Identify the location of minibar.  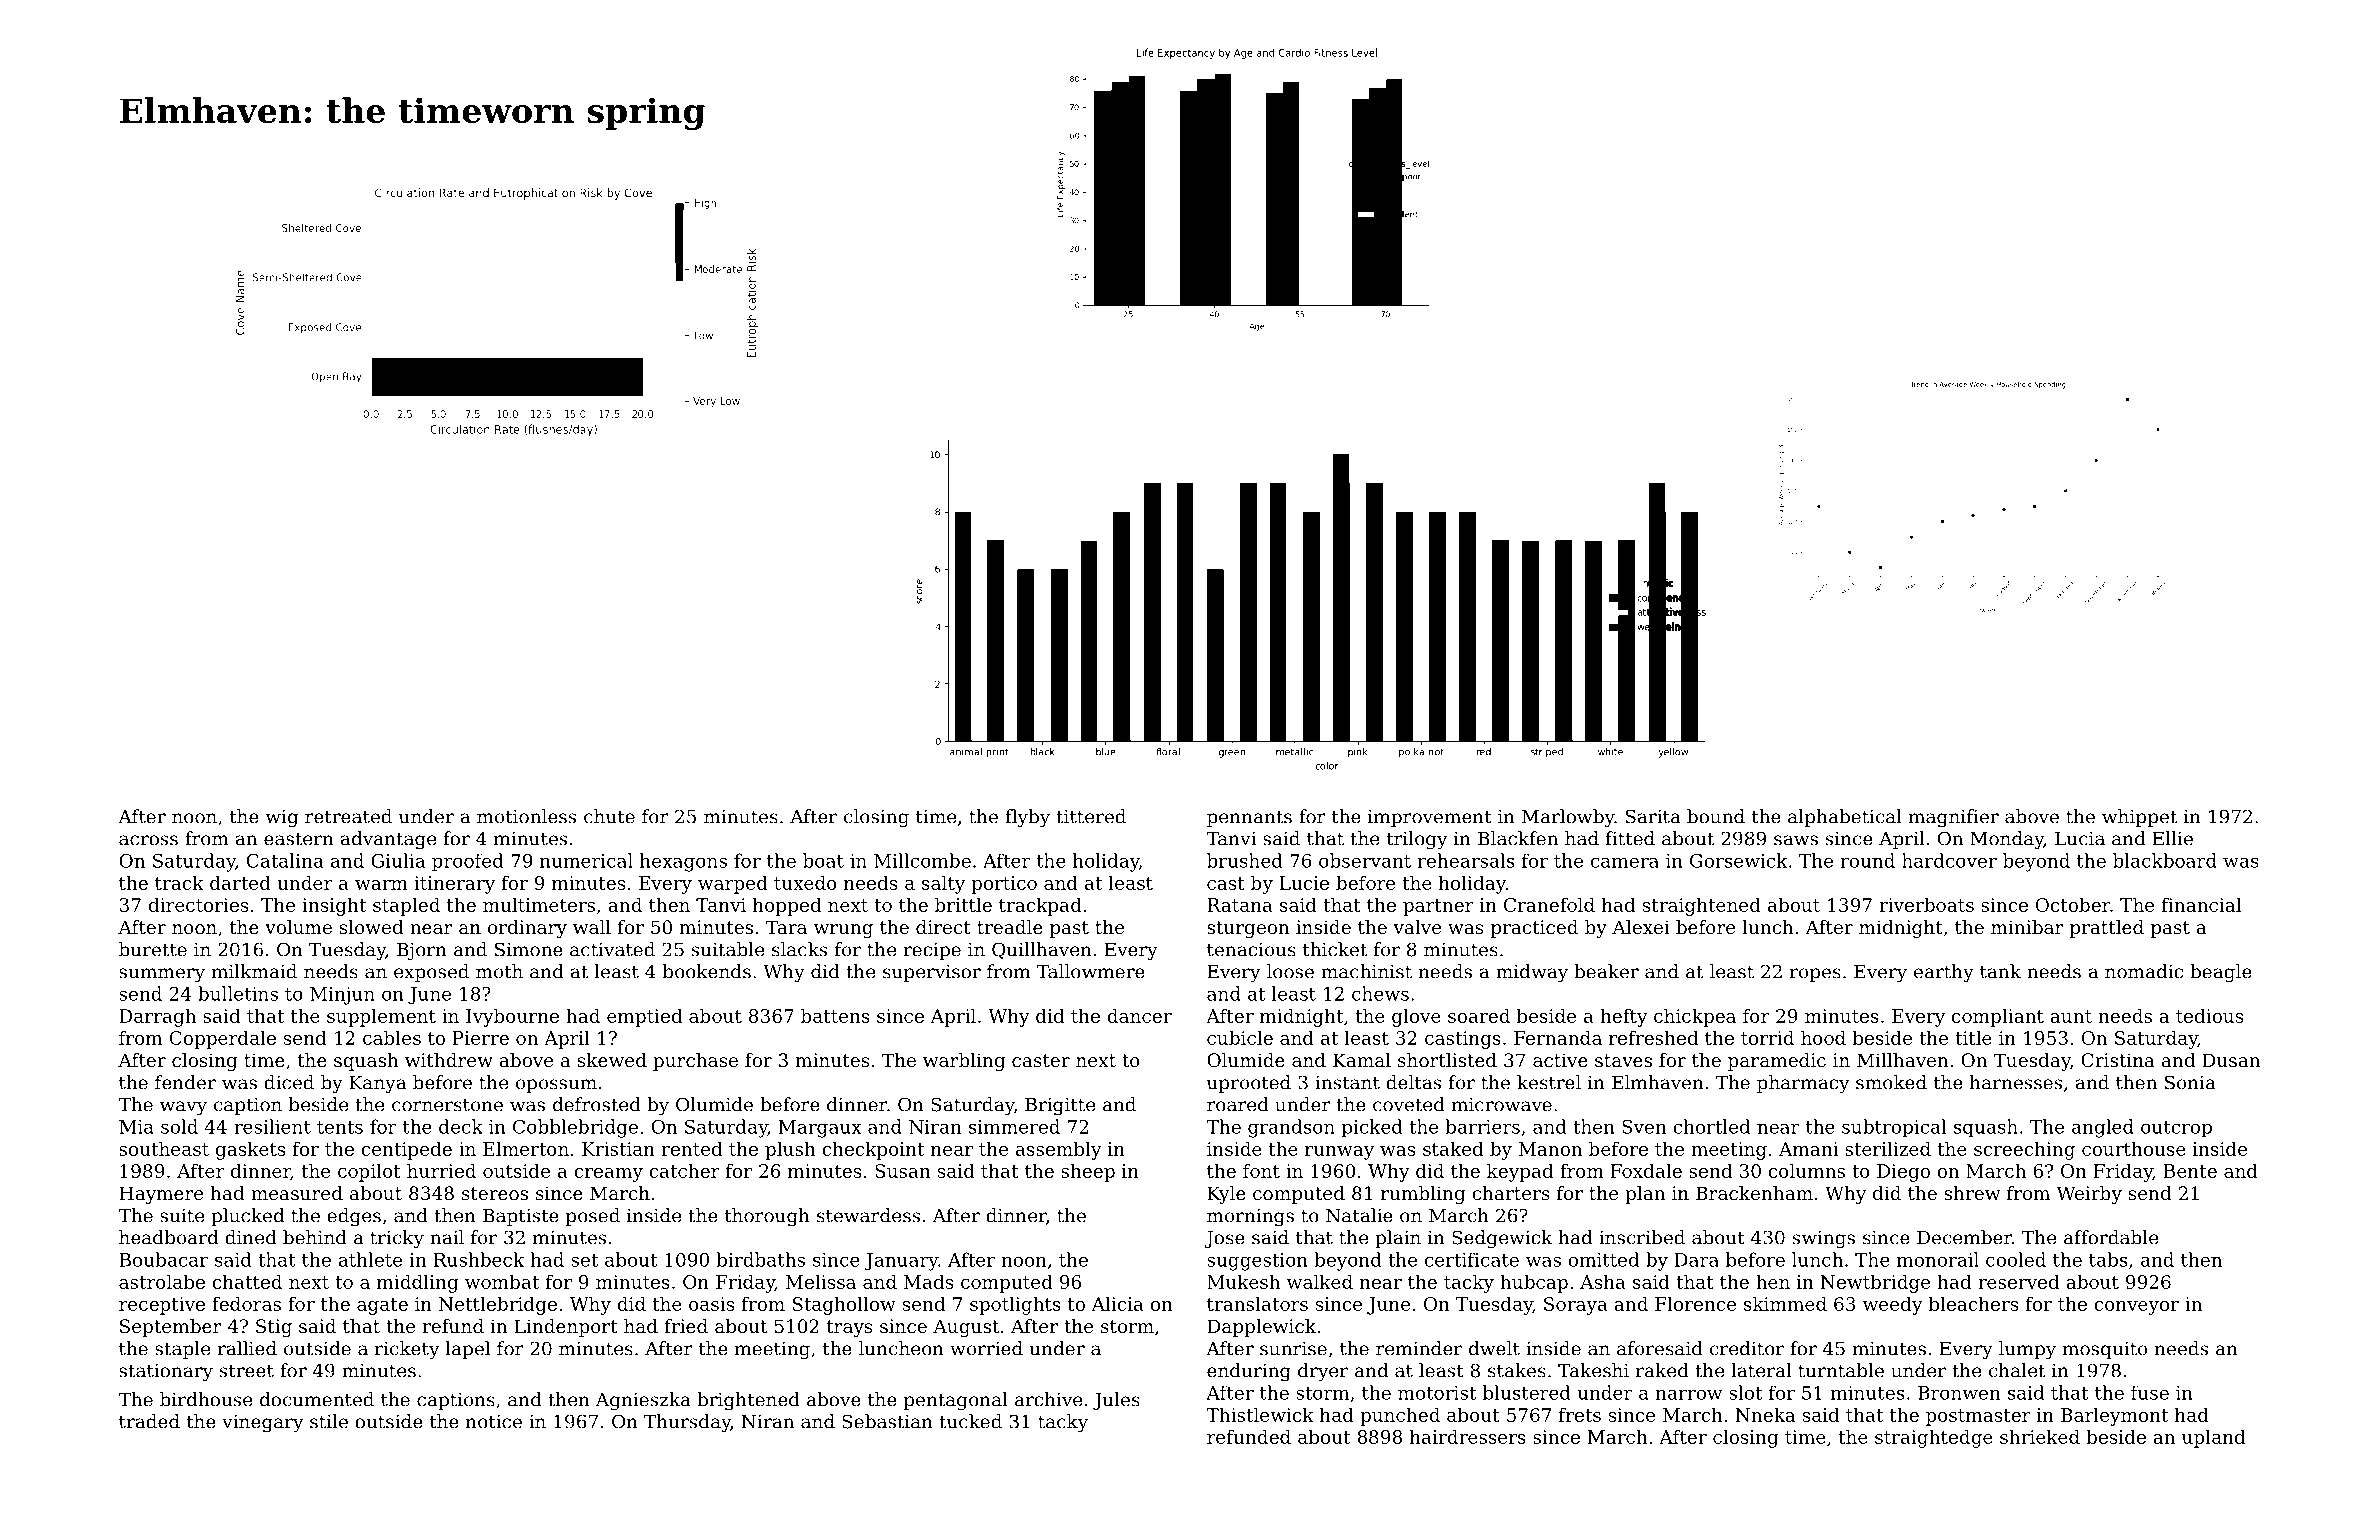
(2027, 927).
